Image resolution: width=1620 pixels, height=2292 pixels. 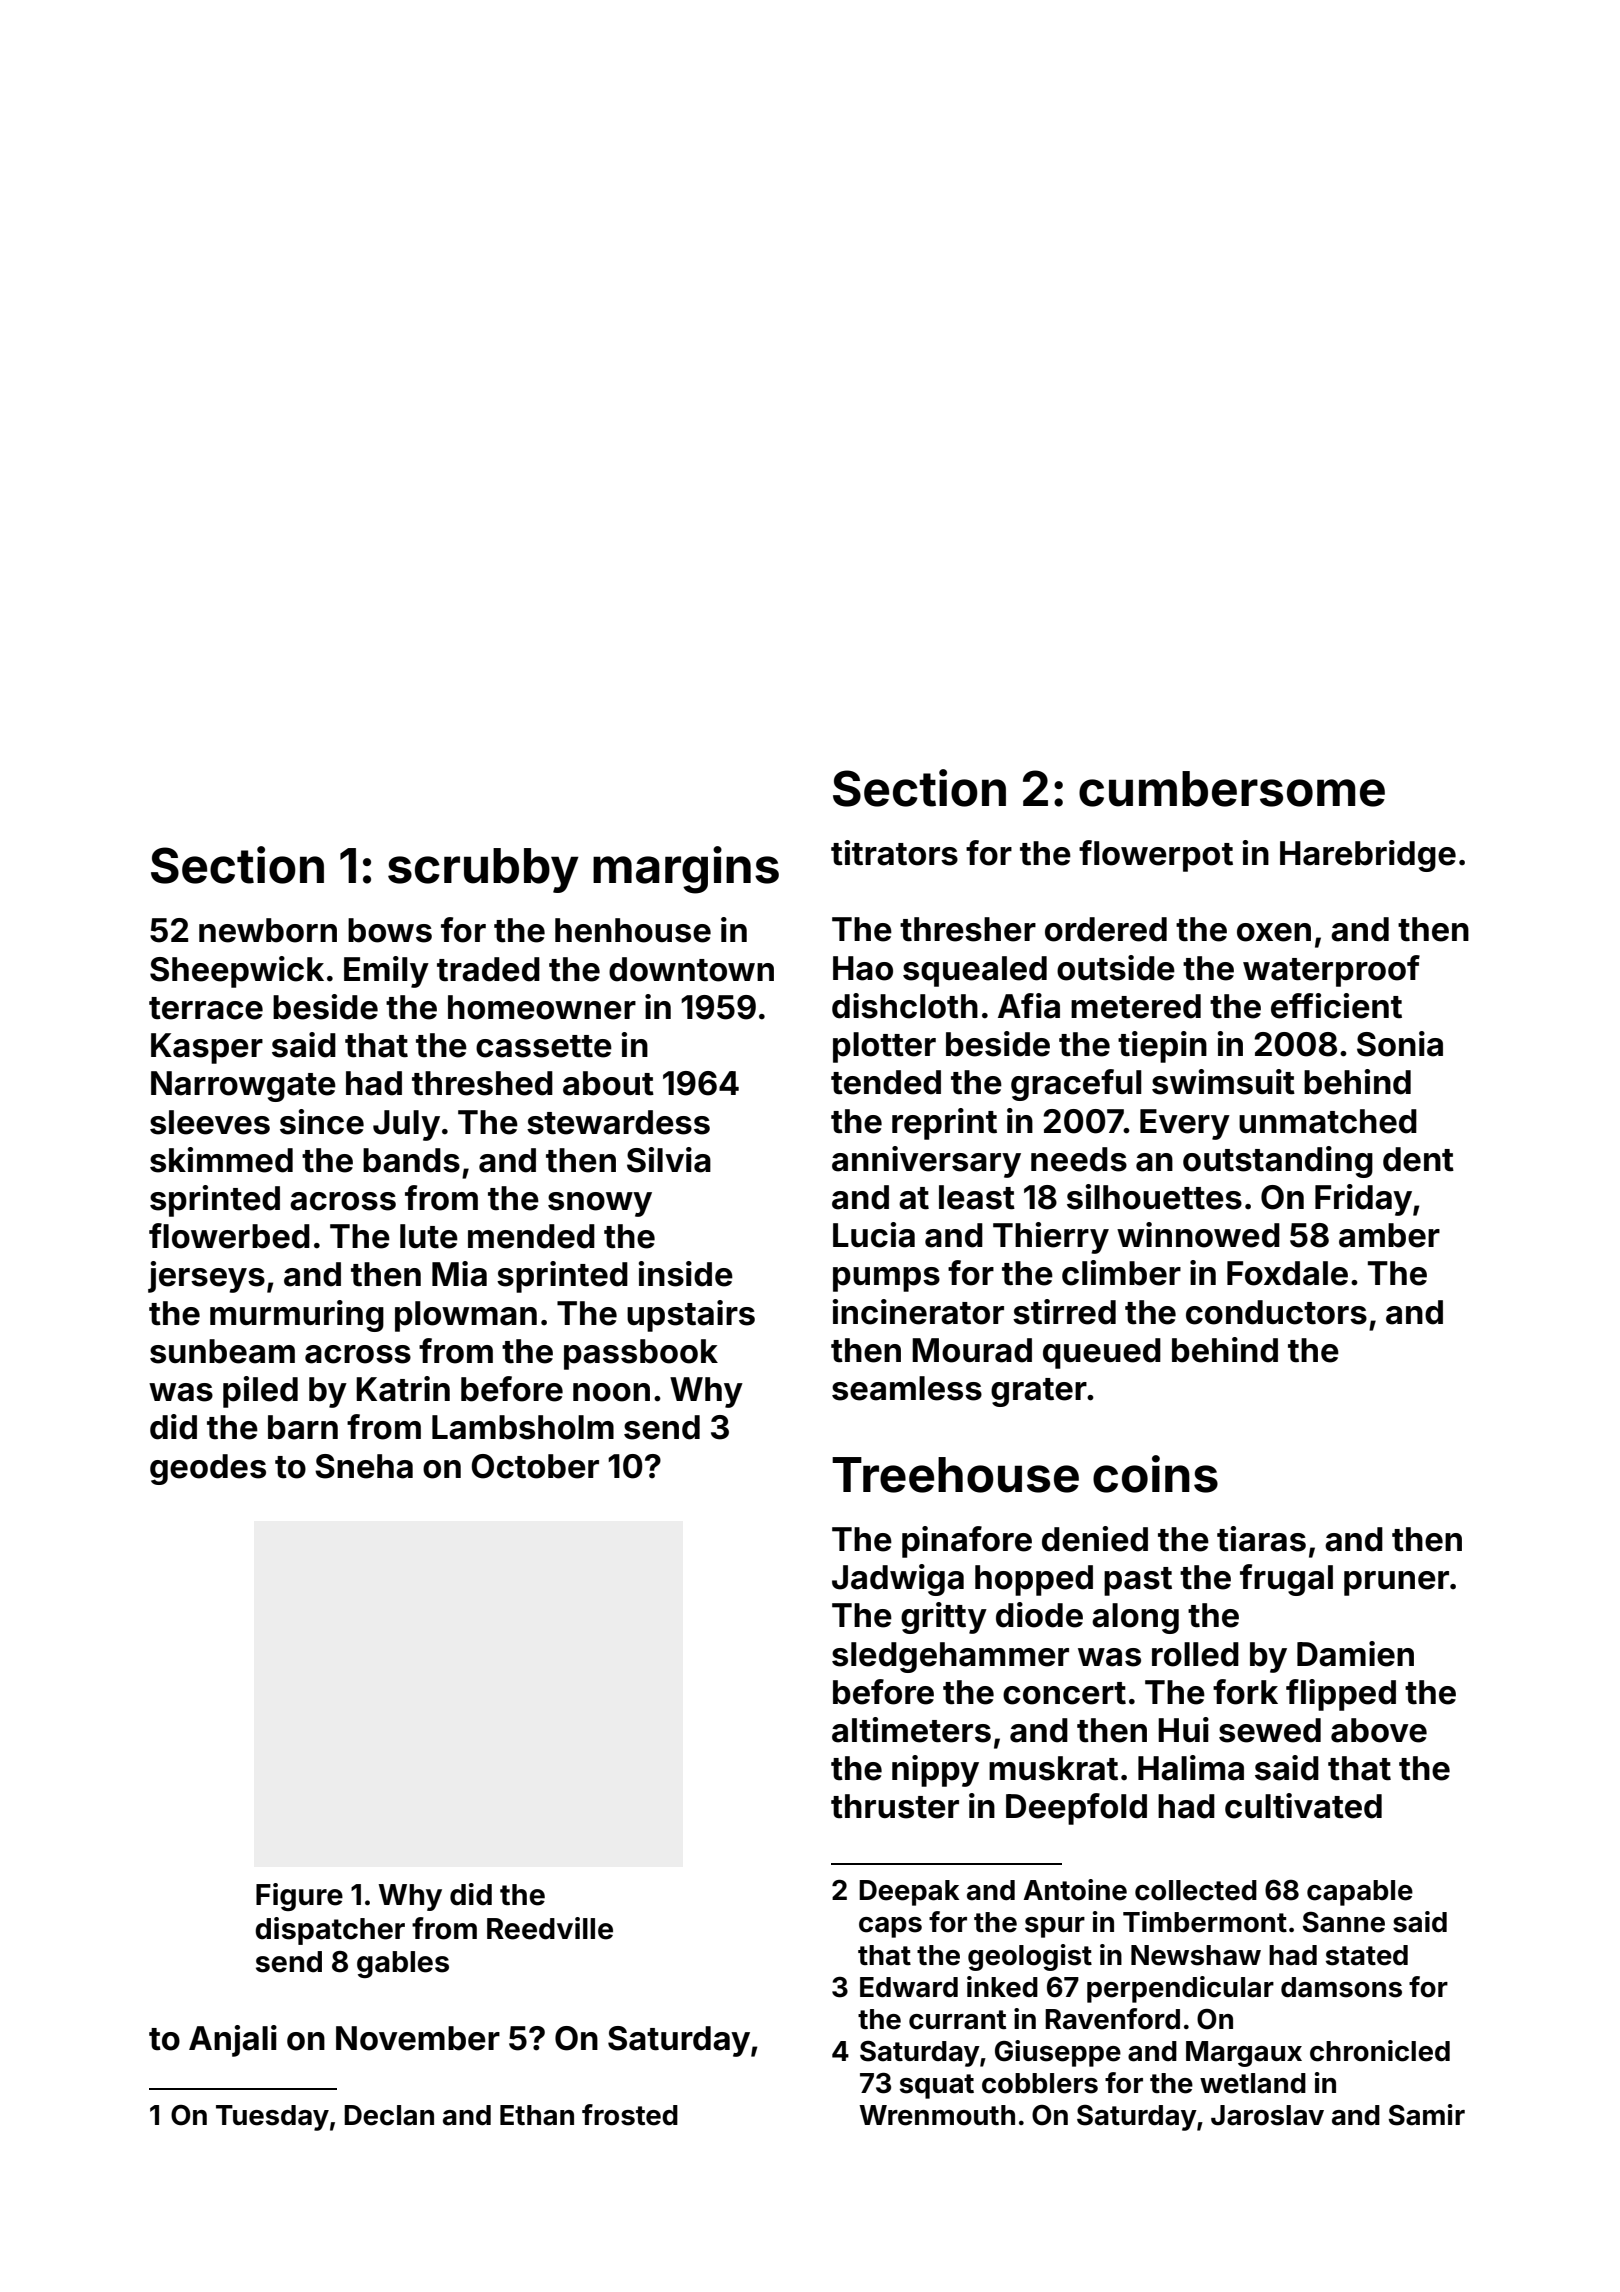 I want to click on Tuesday, so click(x=272, y=2118).
